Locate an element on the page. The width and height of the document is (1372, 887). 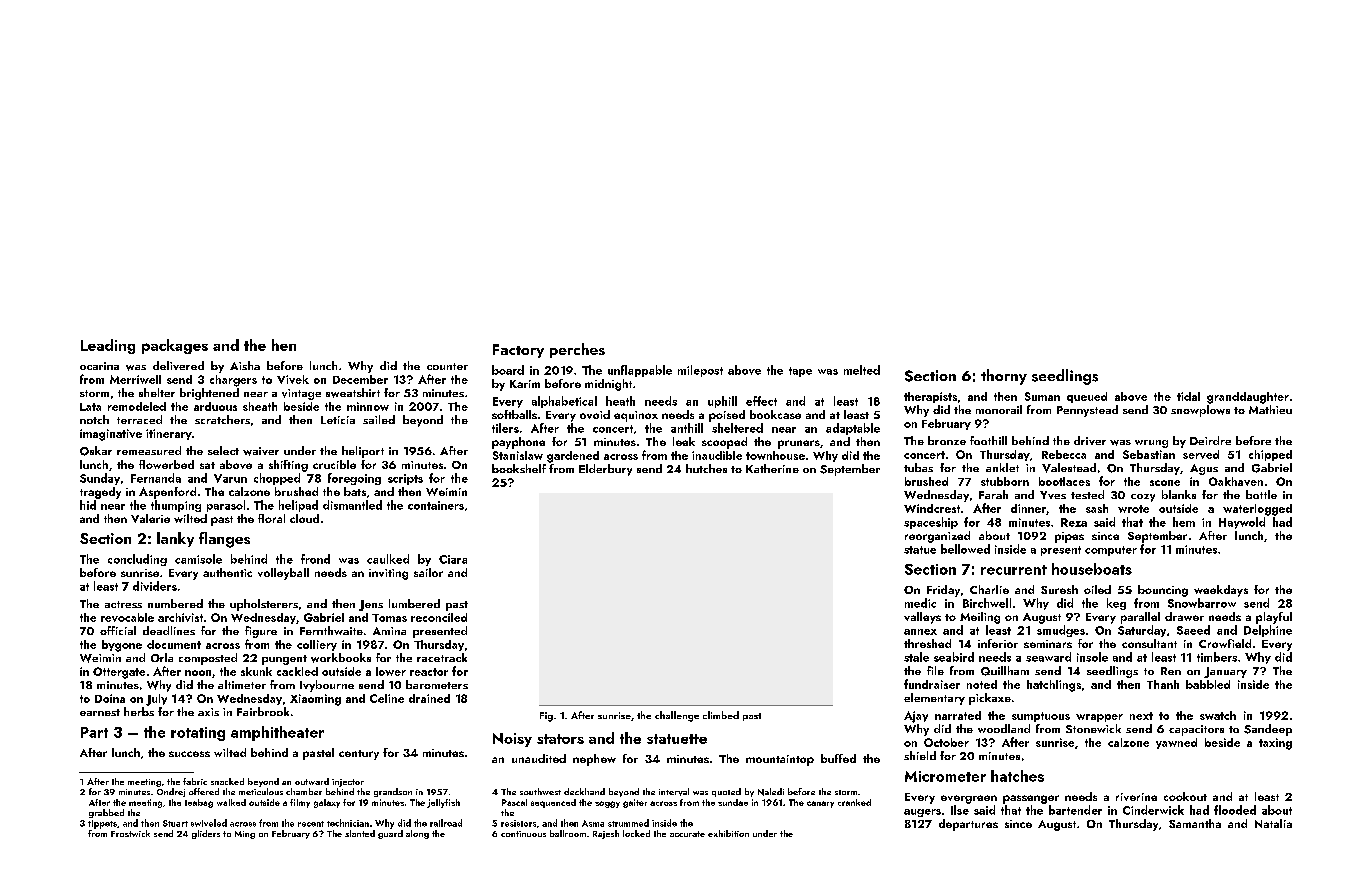
thorny is located at coordinates (1004, 377).
